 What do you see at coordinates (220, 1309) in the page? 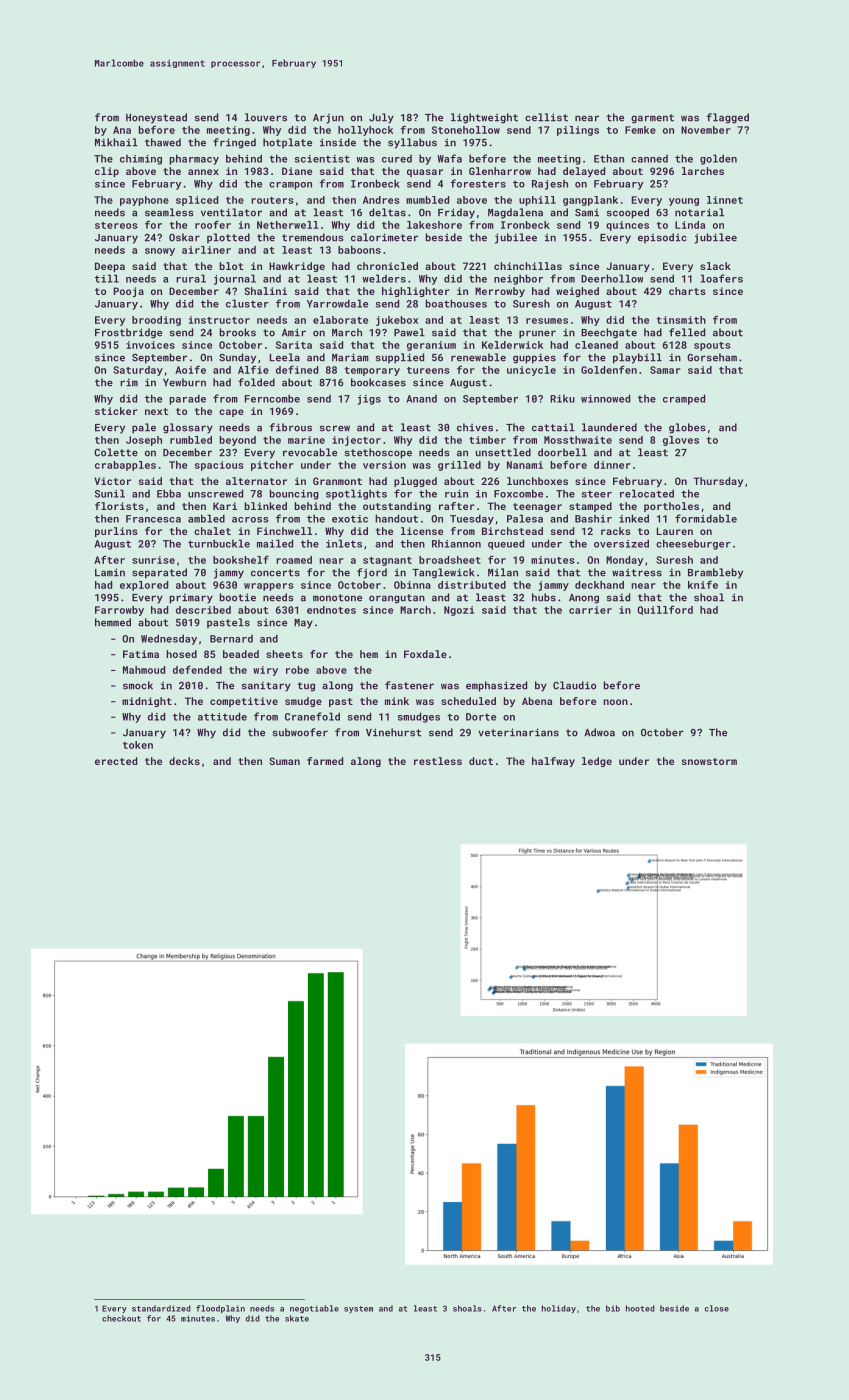
I see `floodplain` at bounding box center [220, 1309].
